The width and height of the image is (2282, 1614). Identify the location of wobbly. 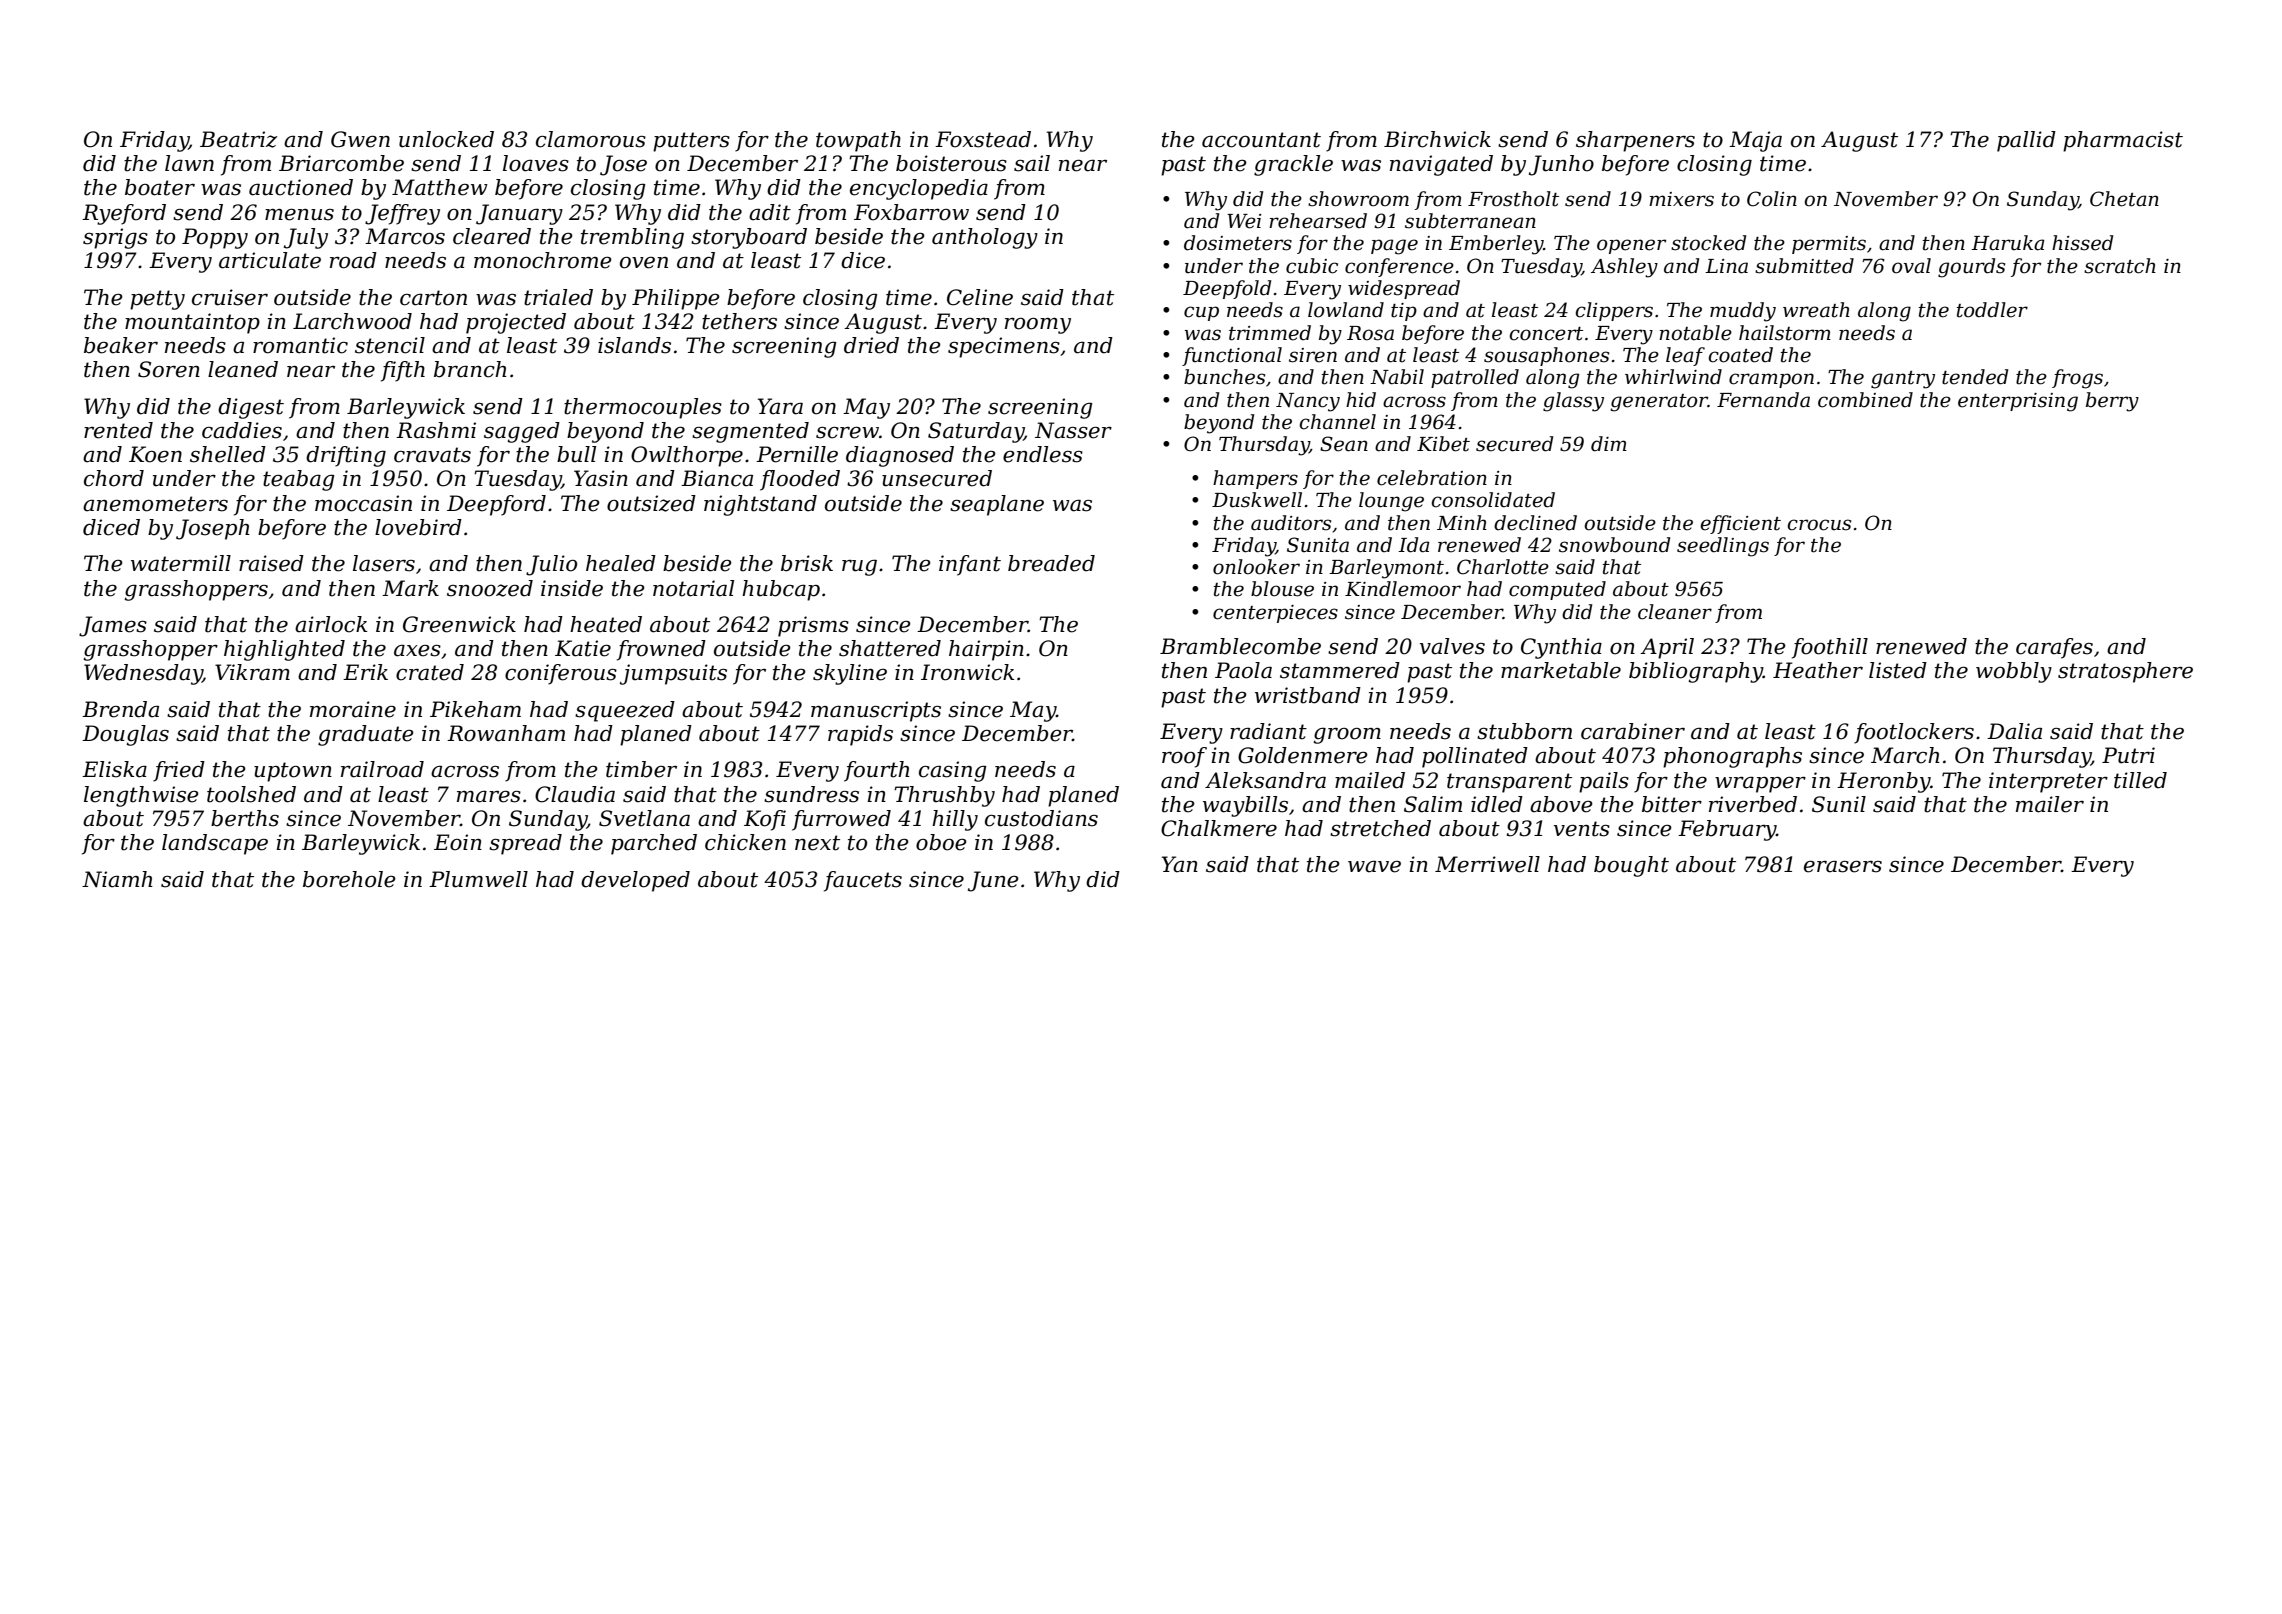
(2014, 672).
